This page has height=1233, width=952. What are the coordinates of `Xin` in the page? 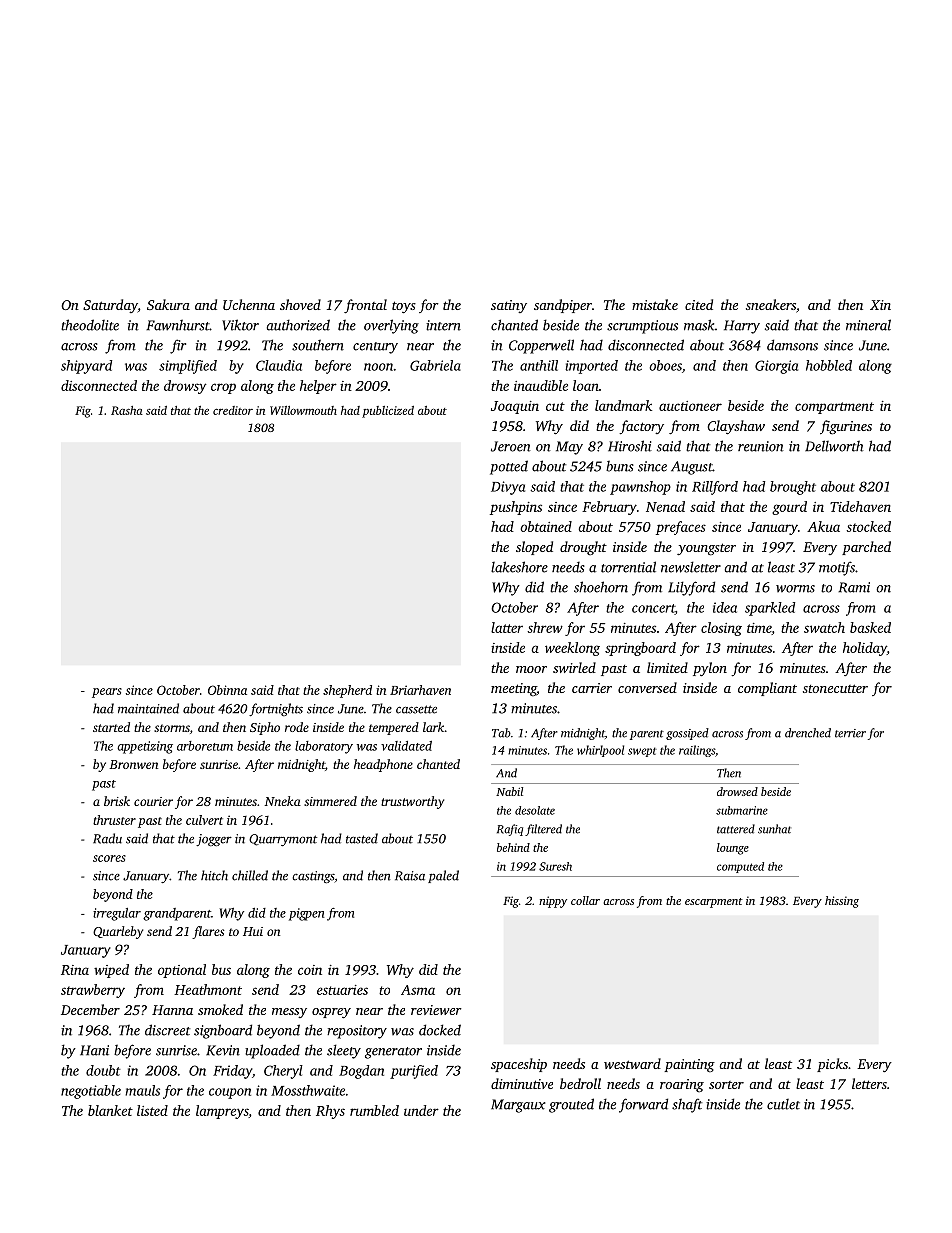 It's located at (880, 305).
